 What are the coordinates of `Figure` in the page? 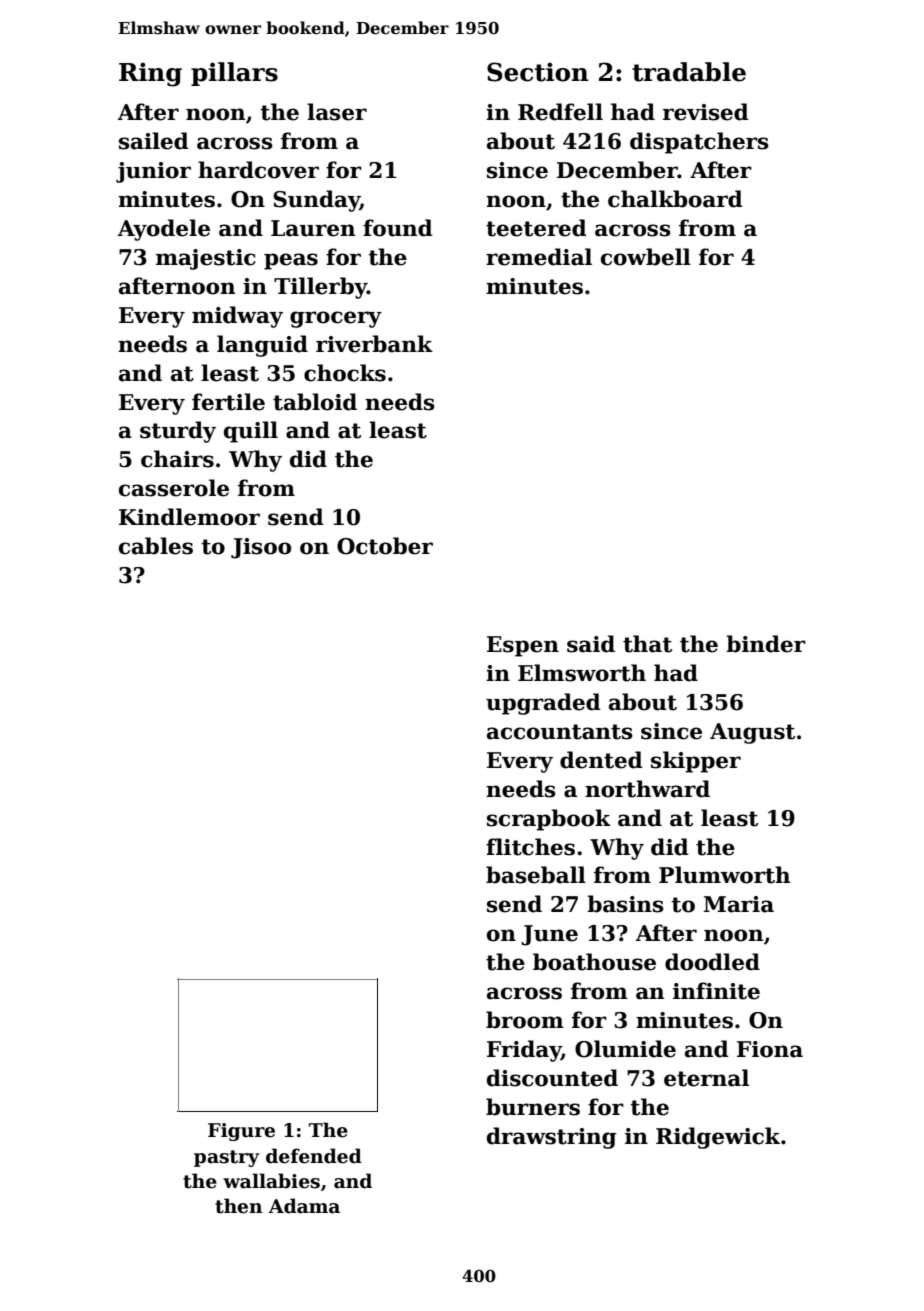 It's located at (241, 1132).
